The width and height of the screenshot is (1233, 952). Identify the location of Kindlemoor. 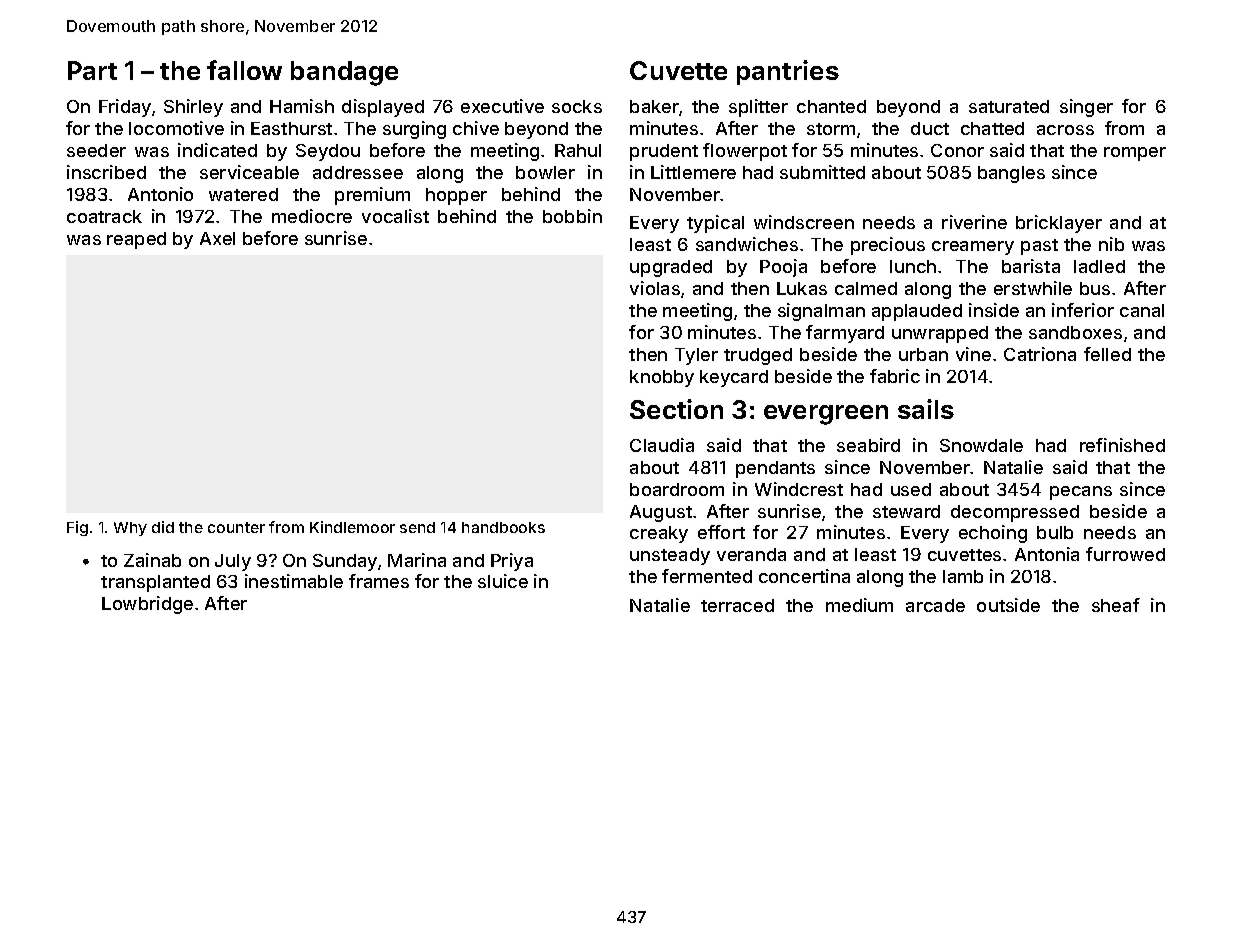
(352, 527).
